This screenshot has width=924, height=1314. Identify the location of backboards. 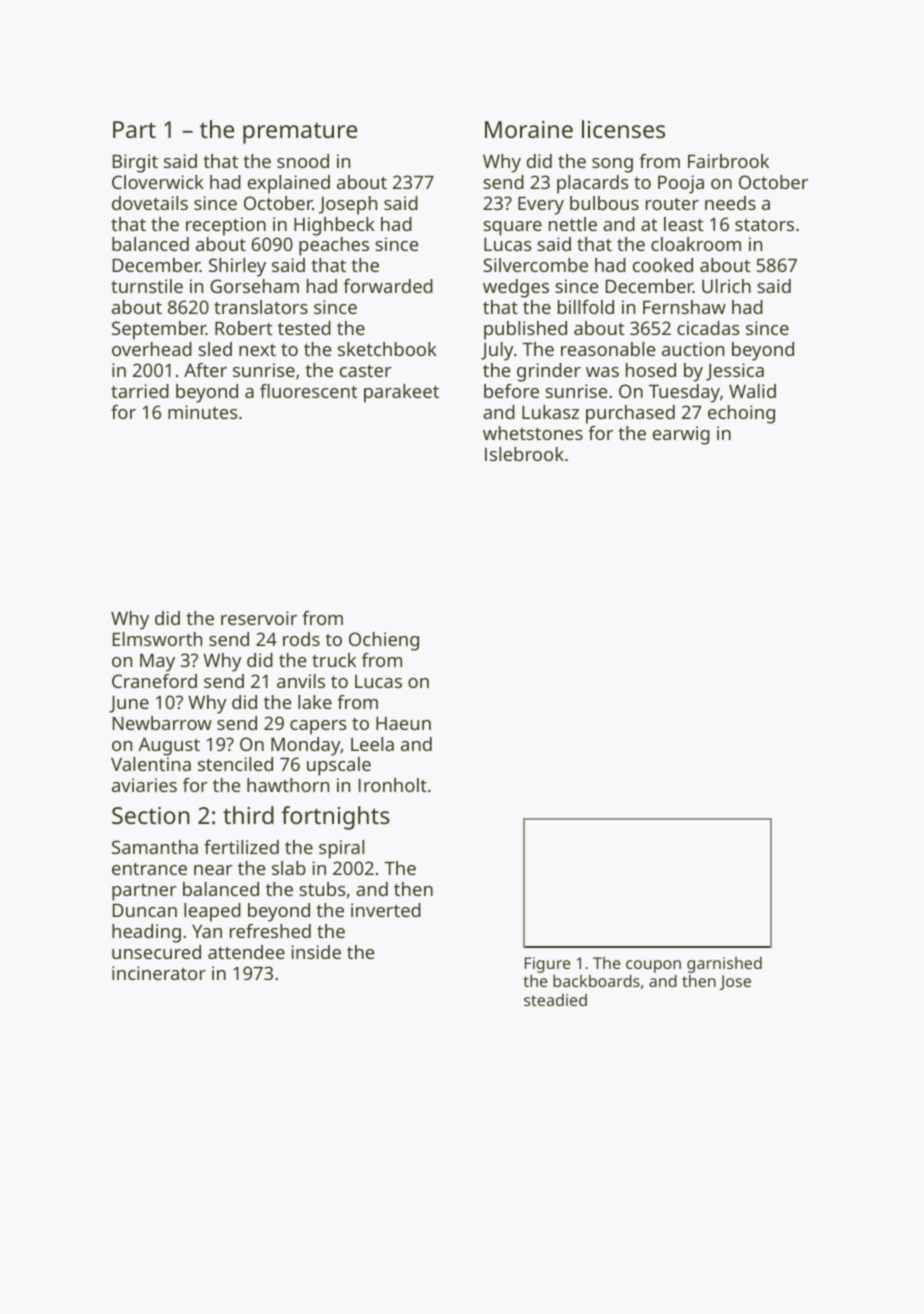
(596, 980).
